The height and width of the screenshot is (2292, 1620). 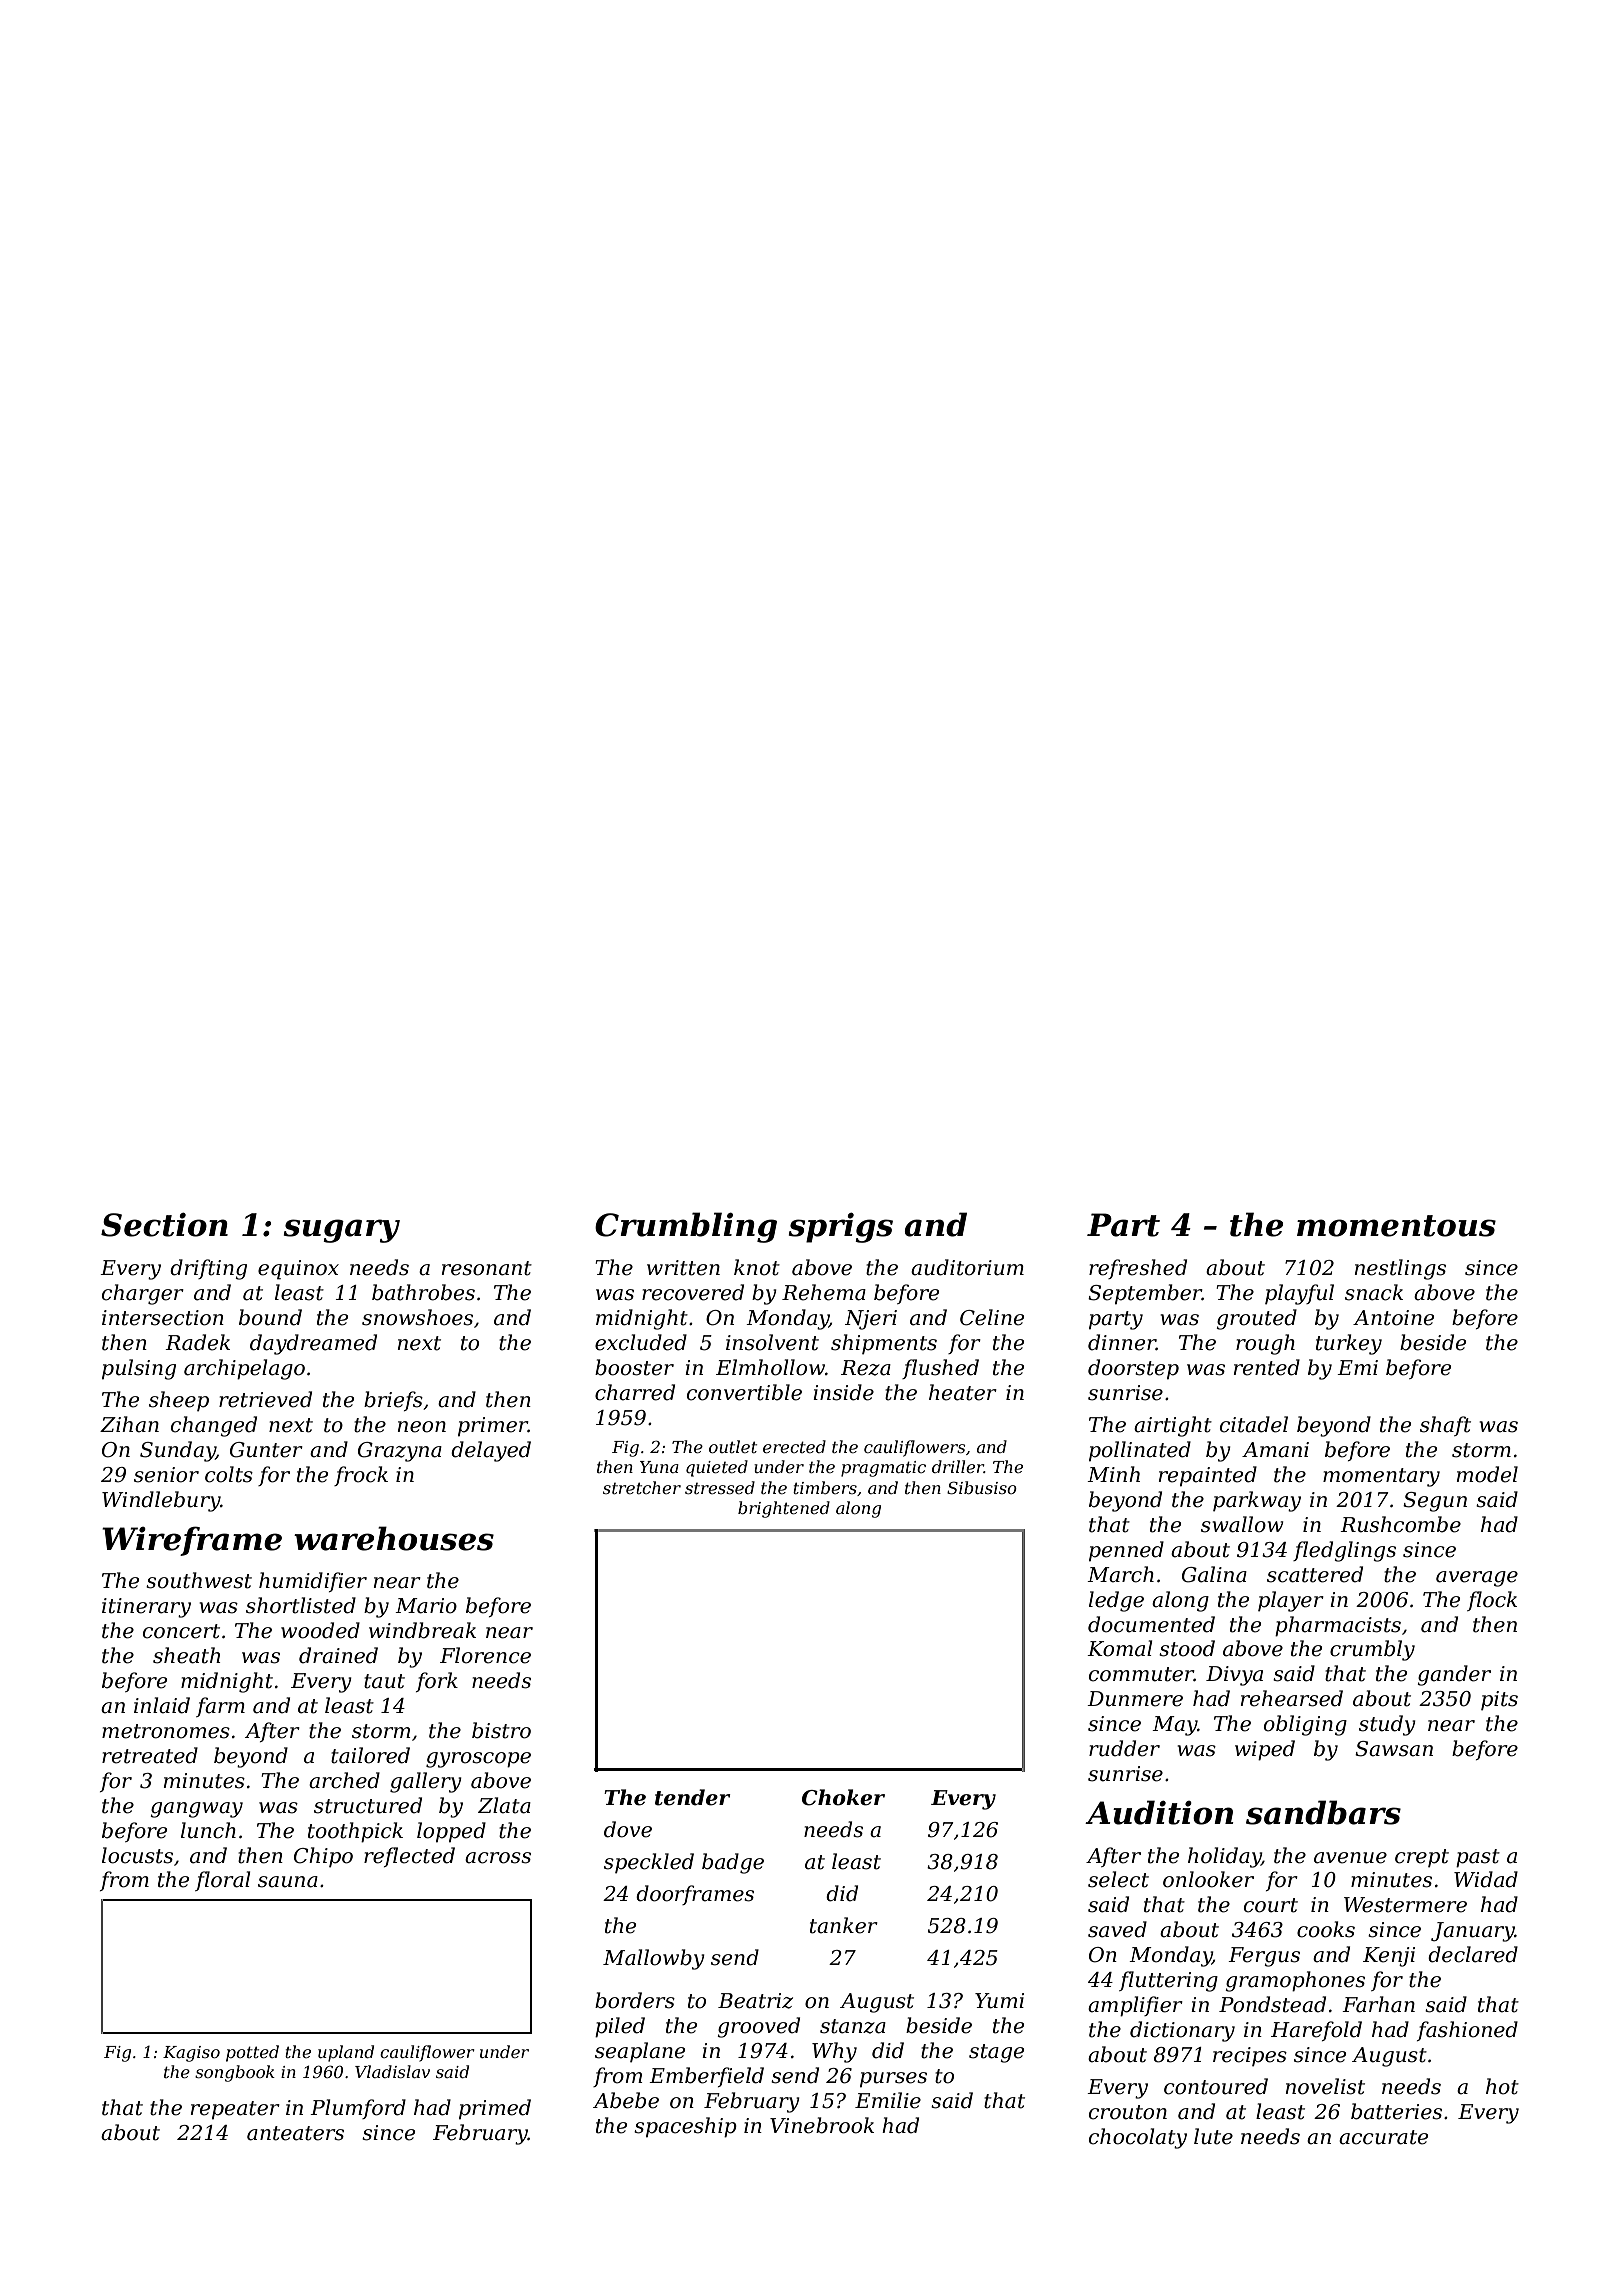 What do you see at coordinates (143, 1294) in the screenshot?
I see `charger` at bounding box center [143, 1294].
